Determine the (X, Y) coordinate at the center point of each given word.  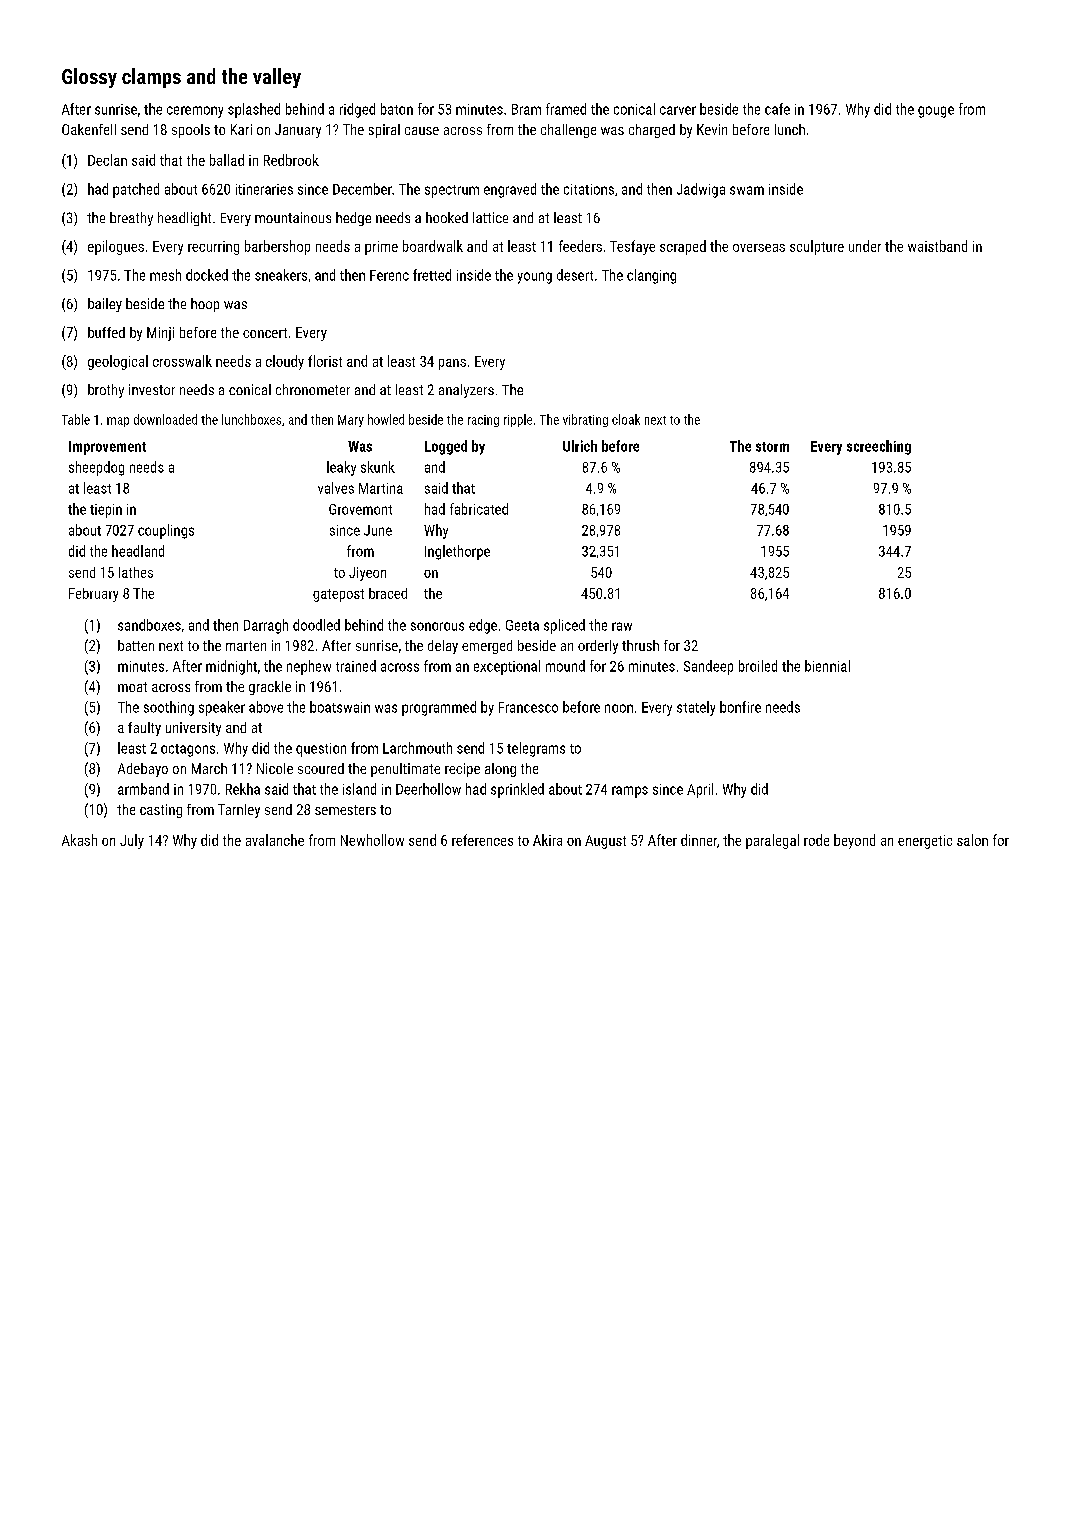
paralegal (772, 841)
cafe (777, 109)
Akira (547, 840)
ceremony (195, 112)
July (132, 841)
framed (566, 109)
